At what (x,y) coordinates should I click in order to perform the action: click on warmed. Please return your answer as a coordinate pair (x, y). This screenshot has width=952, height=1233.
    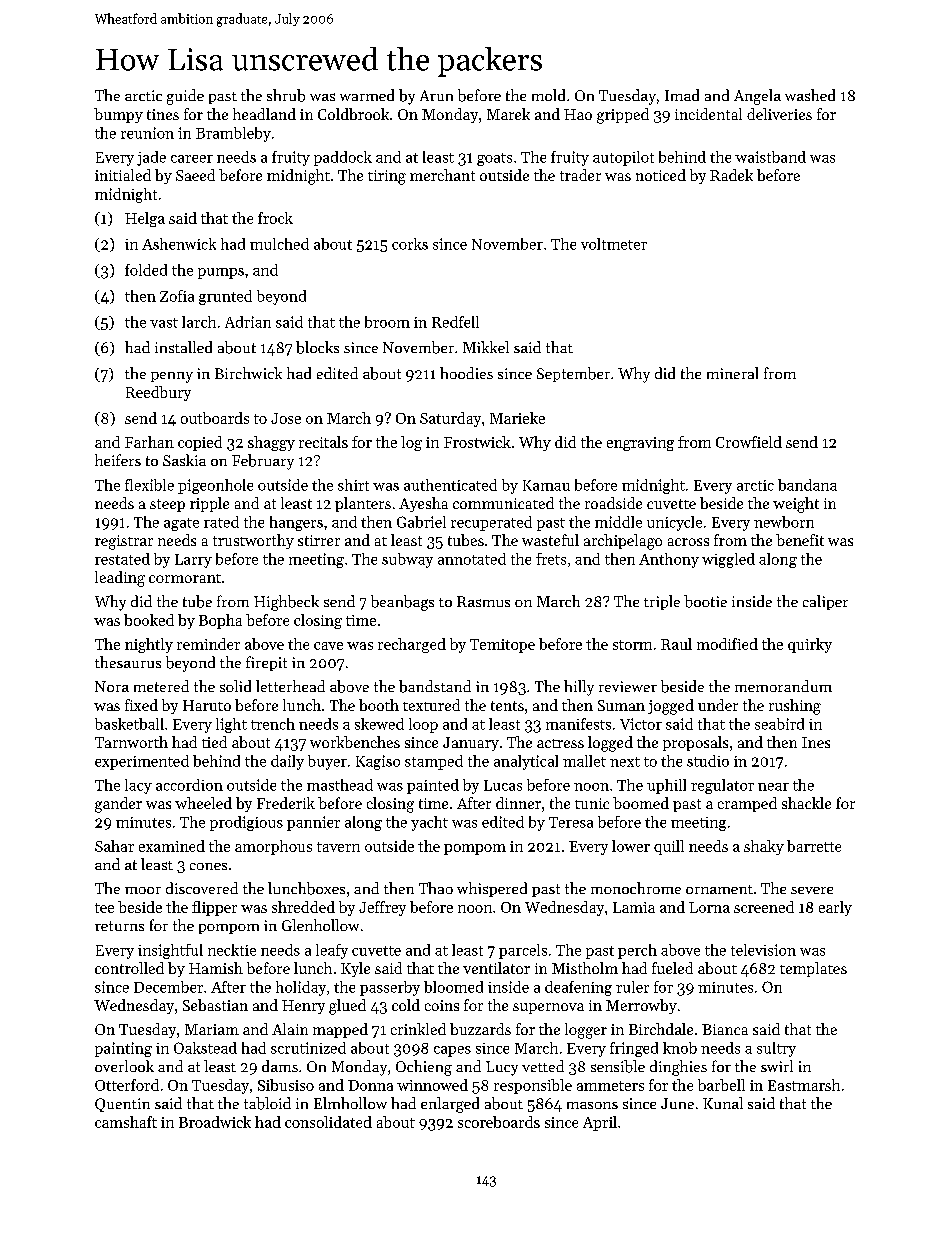
    Looking at the image, I should click on (367, 95).
